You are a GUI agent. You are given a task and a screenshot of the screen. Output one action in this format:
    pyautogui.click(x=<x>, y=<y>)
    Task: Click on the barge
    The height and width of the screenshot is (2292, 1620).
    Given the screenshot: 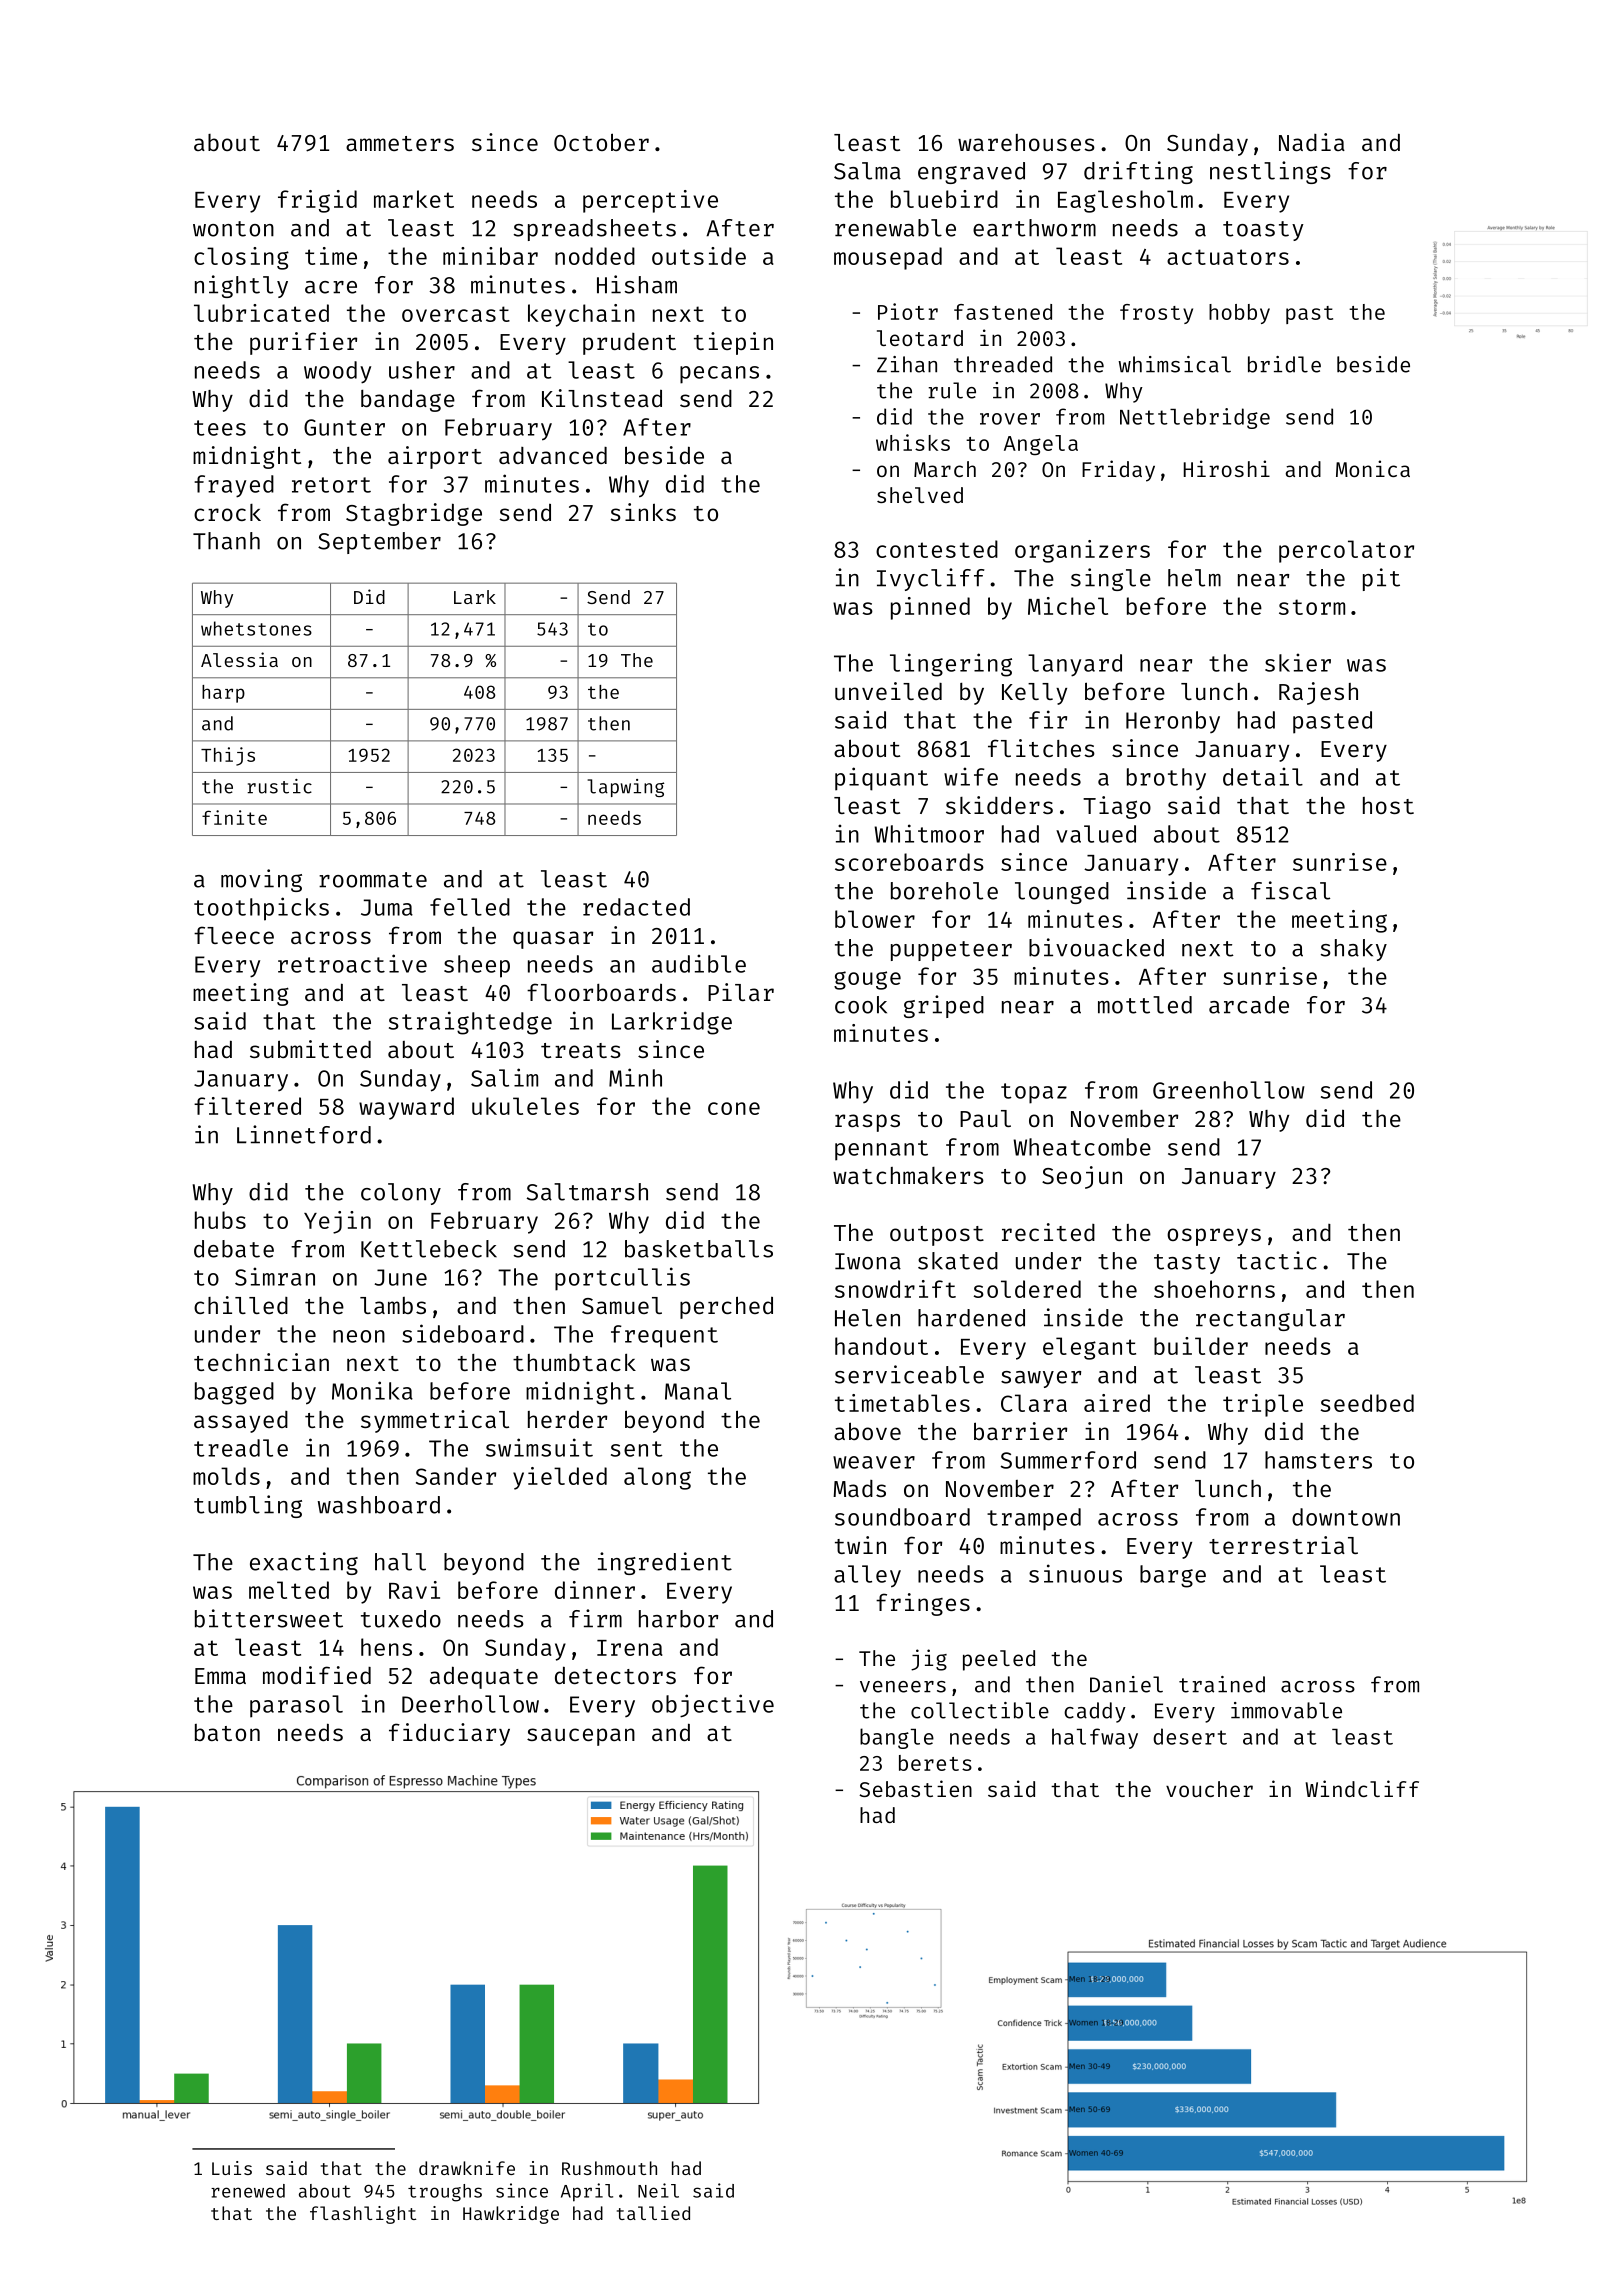 What is the action you would take?
    pyautogui.click(x=1173, y=1576)
